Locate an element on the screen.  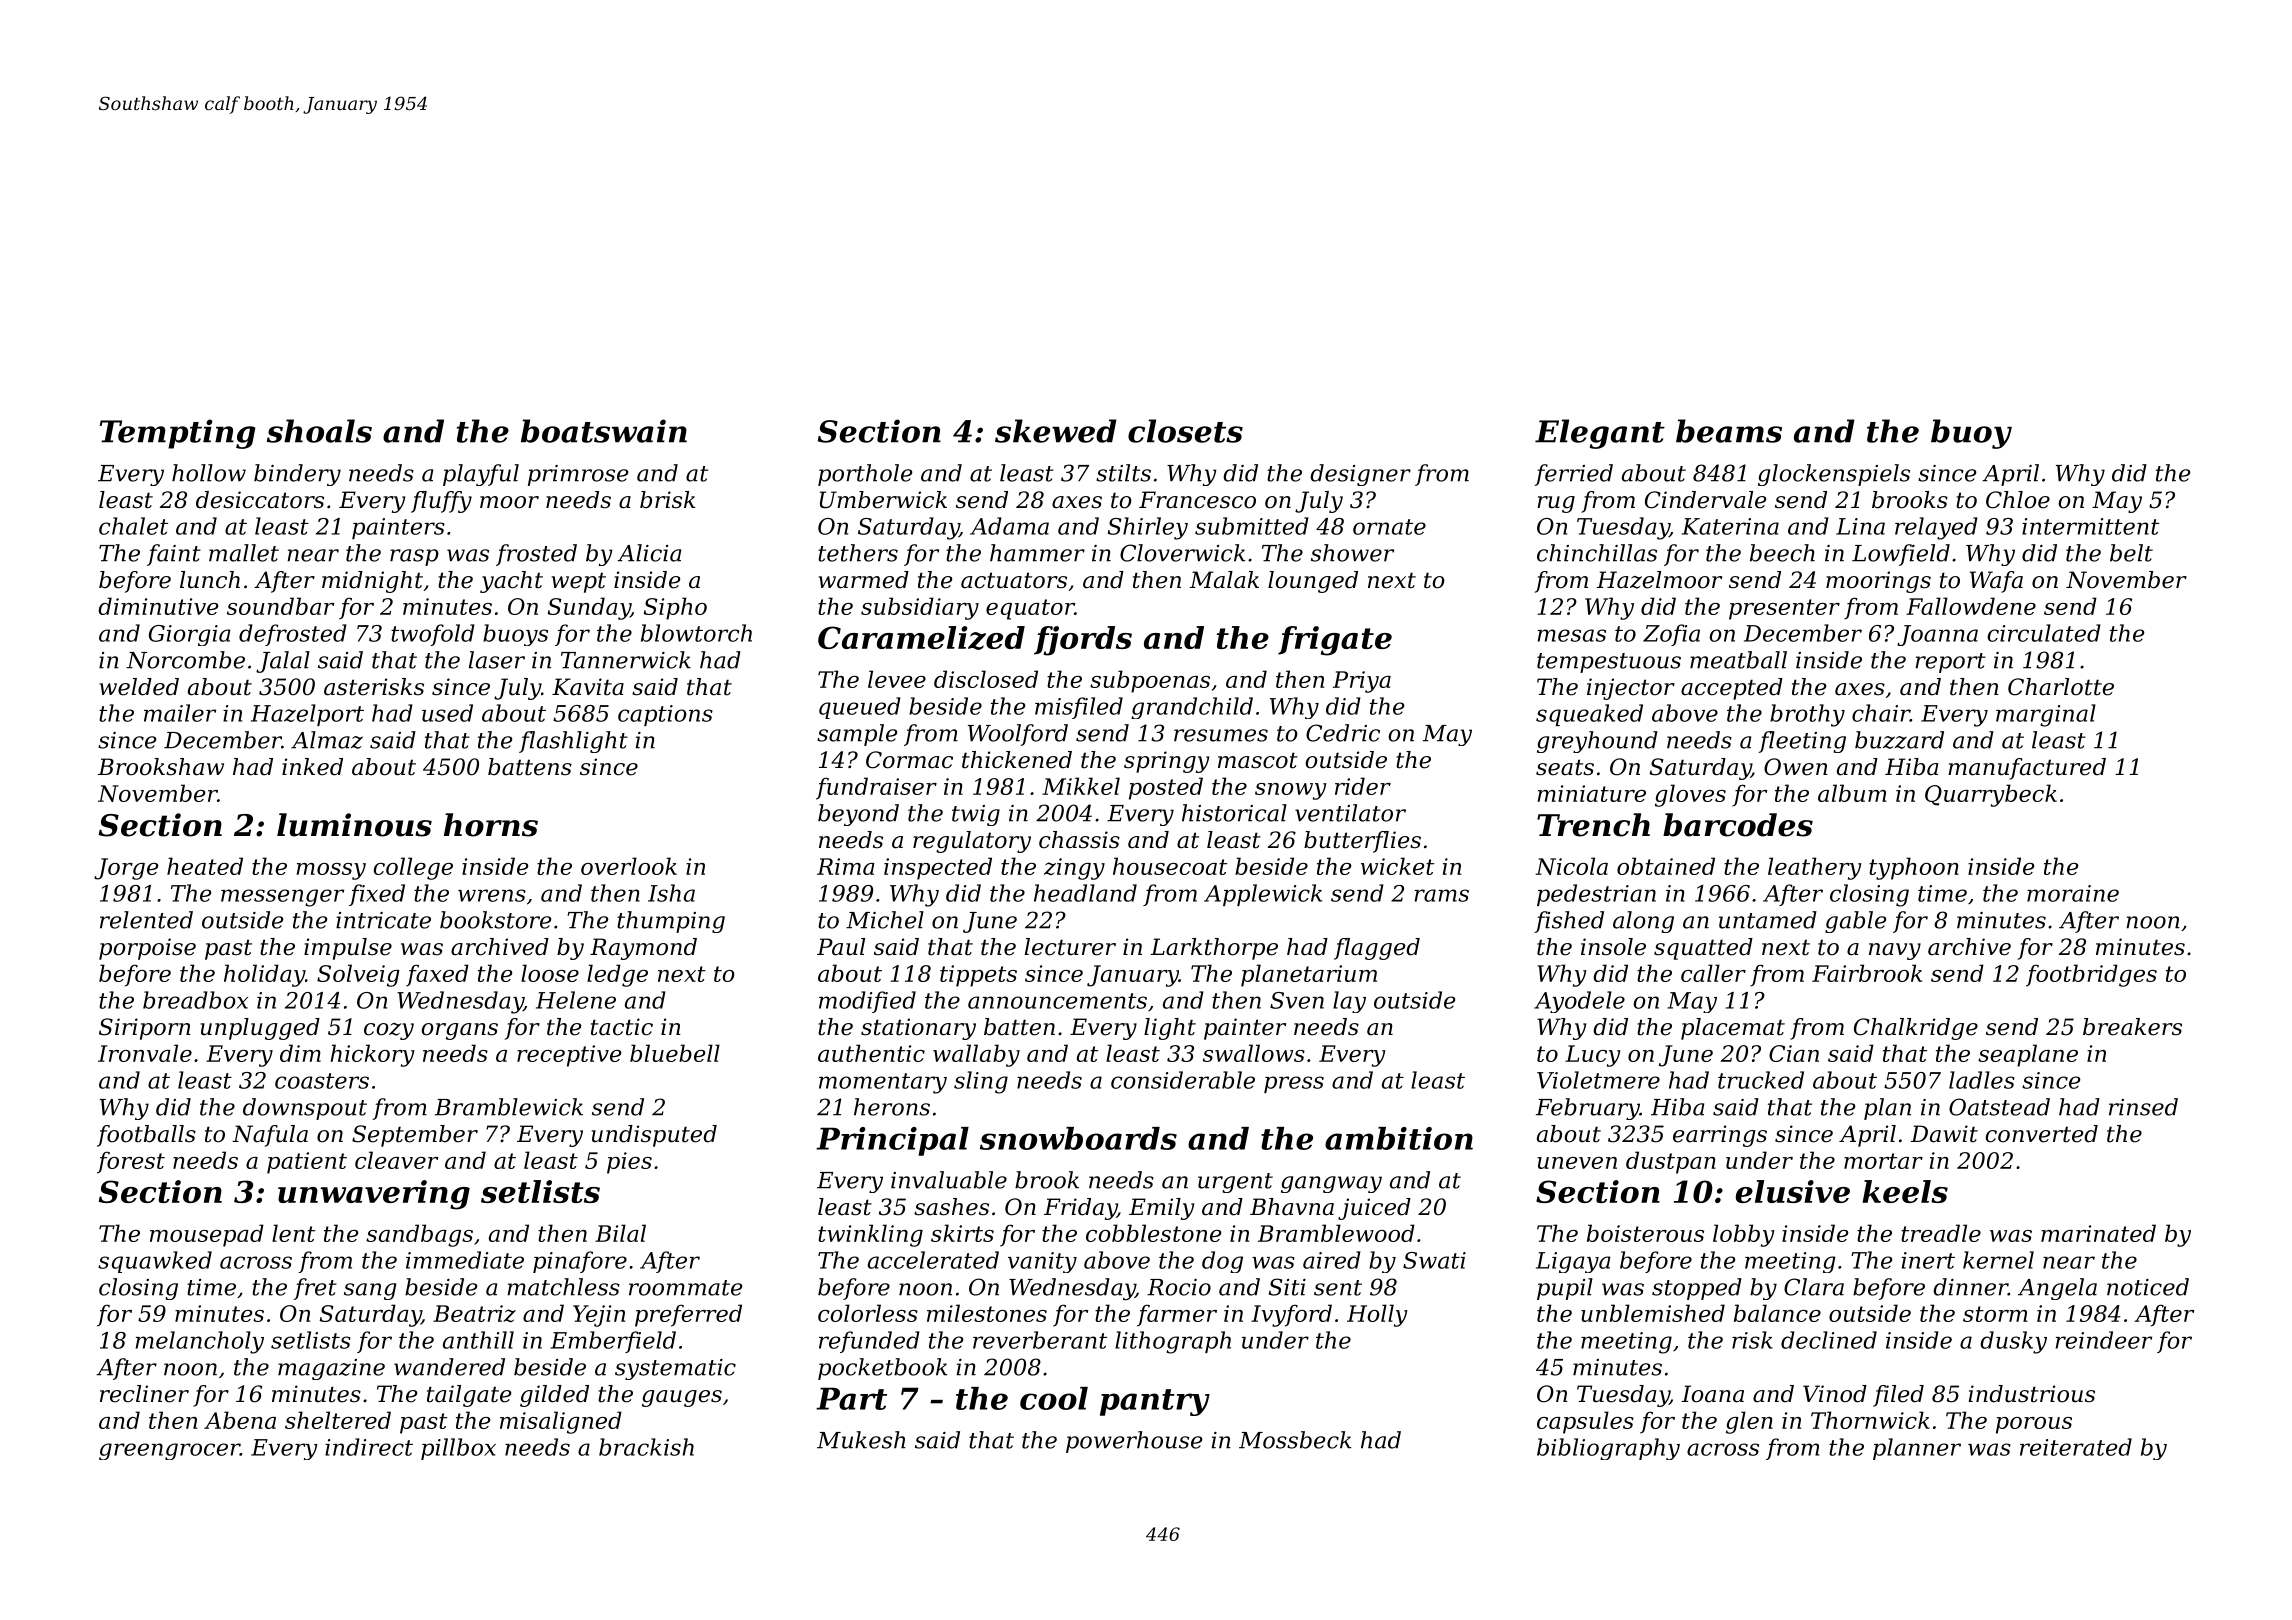
closets is located at coordinates (1185, 431).
